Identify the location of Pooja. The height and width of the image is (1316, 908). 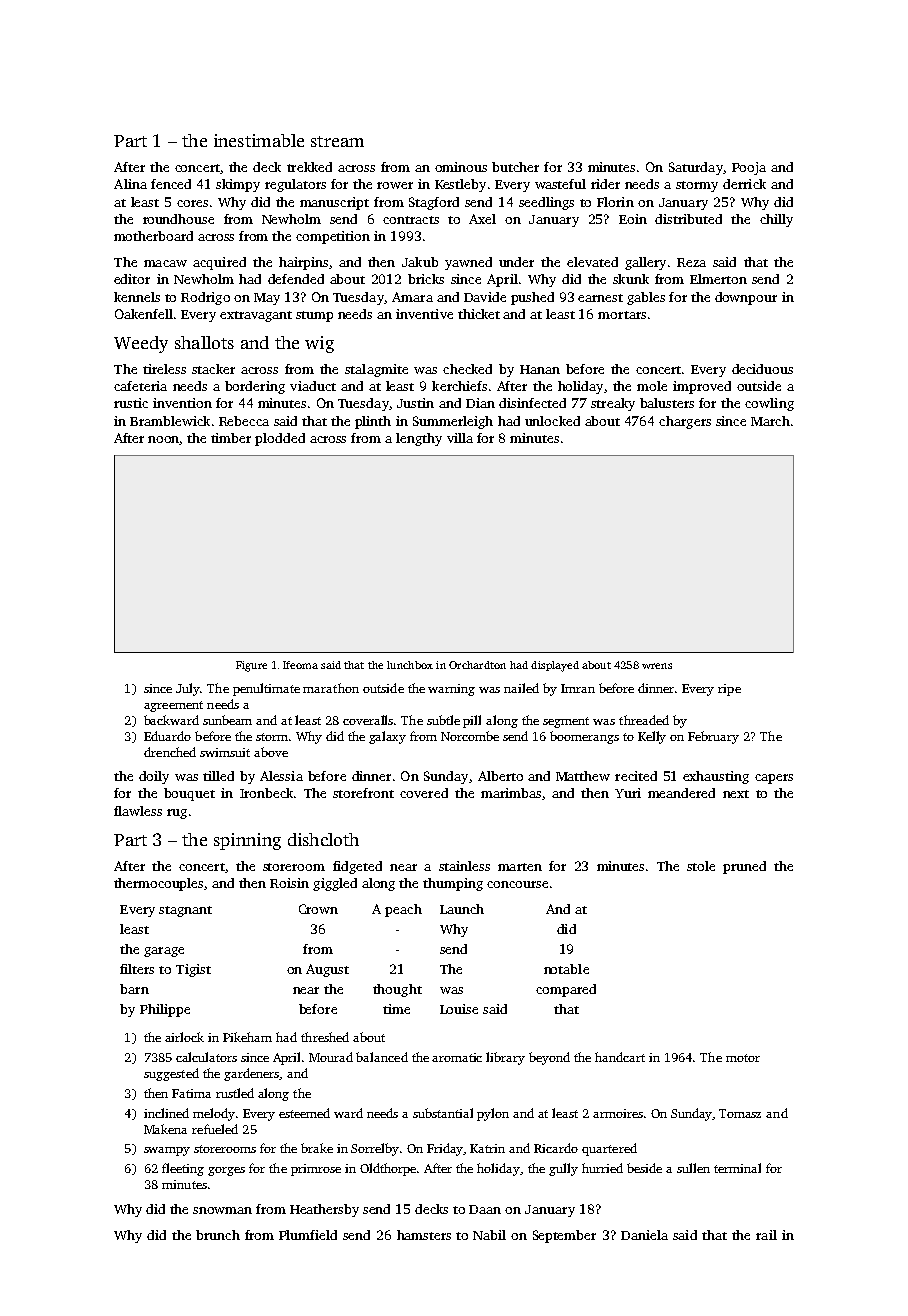
(749, 168).
